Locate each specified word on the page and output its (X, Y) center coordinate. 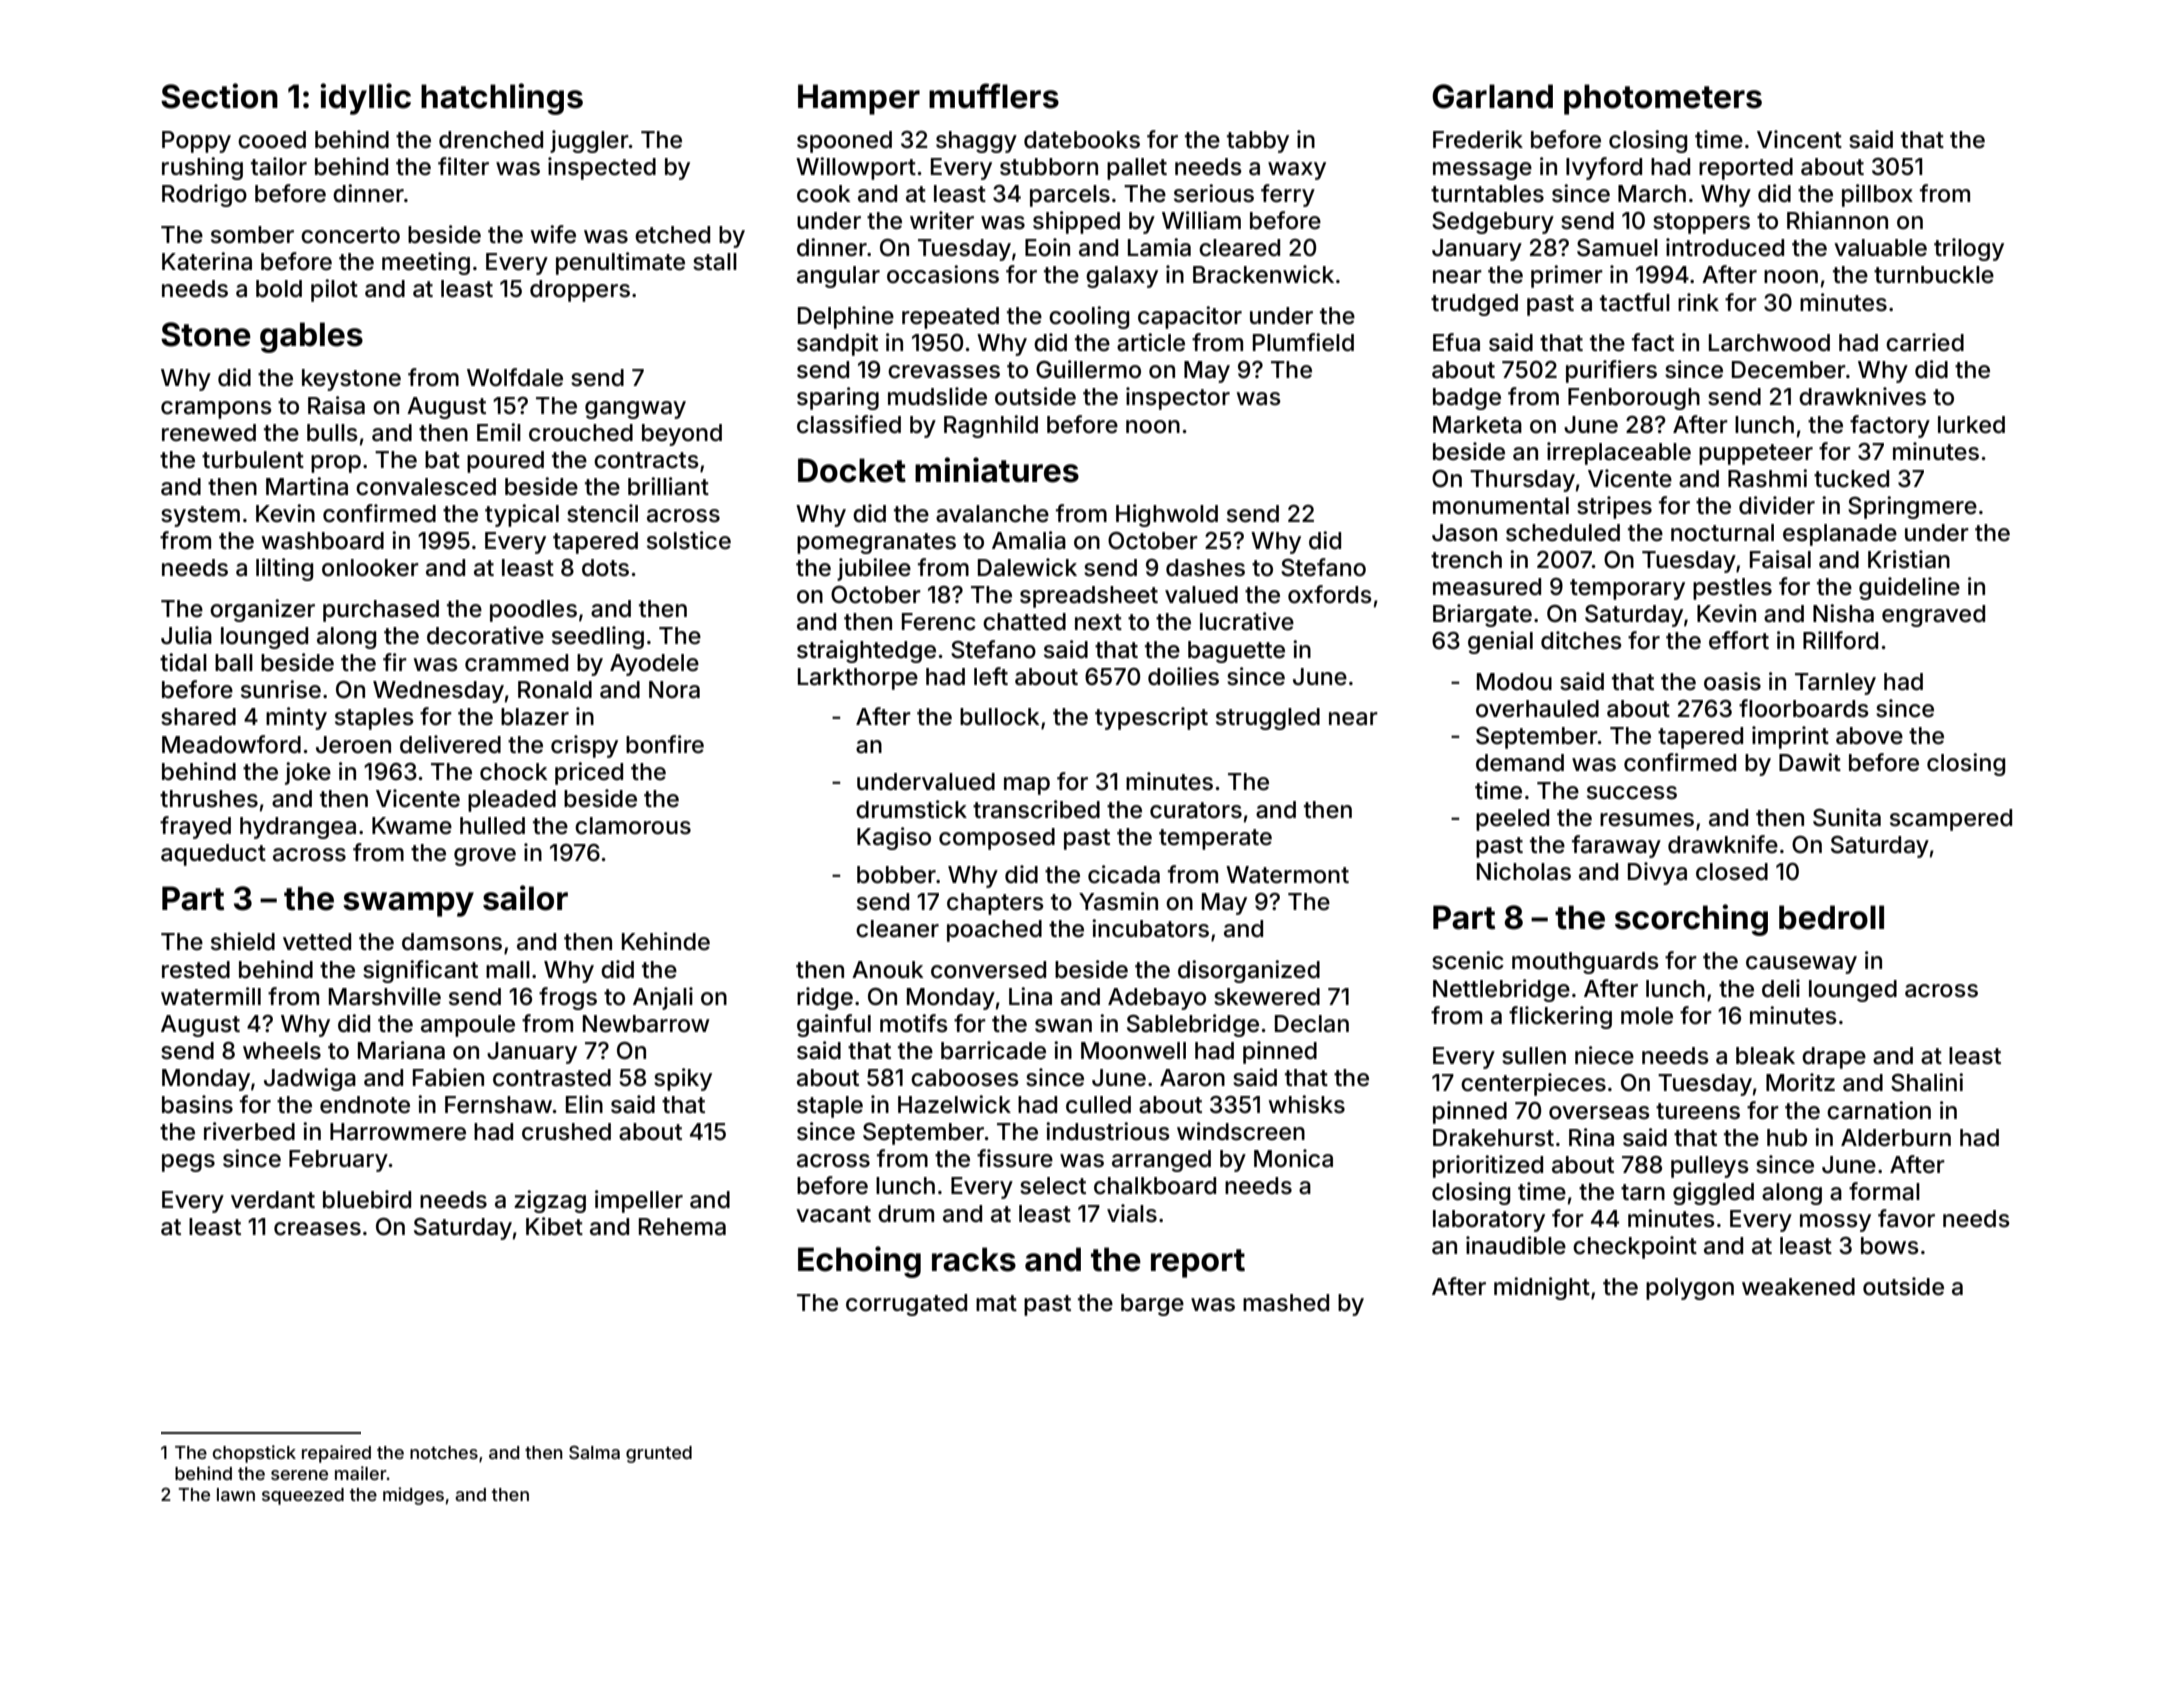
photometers (1663, 99)
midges (413, 1496)
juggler (589, 141)
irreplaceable (1619, 453)
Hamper (859, 99)
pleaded (512, 801)
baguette (1236, 652)
